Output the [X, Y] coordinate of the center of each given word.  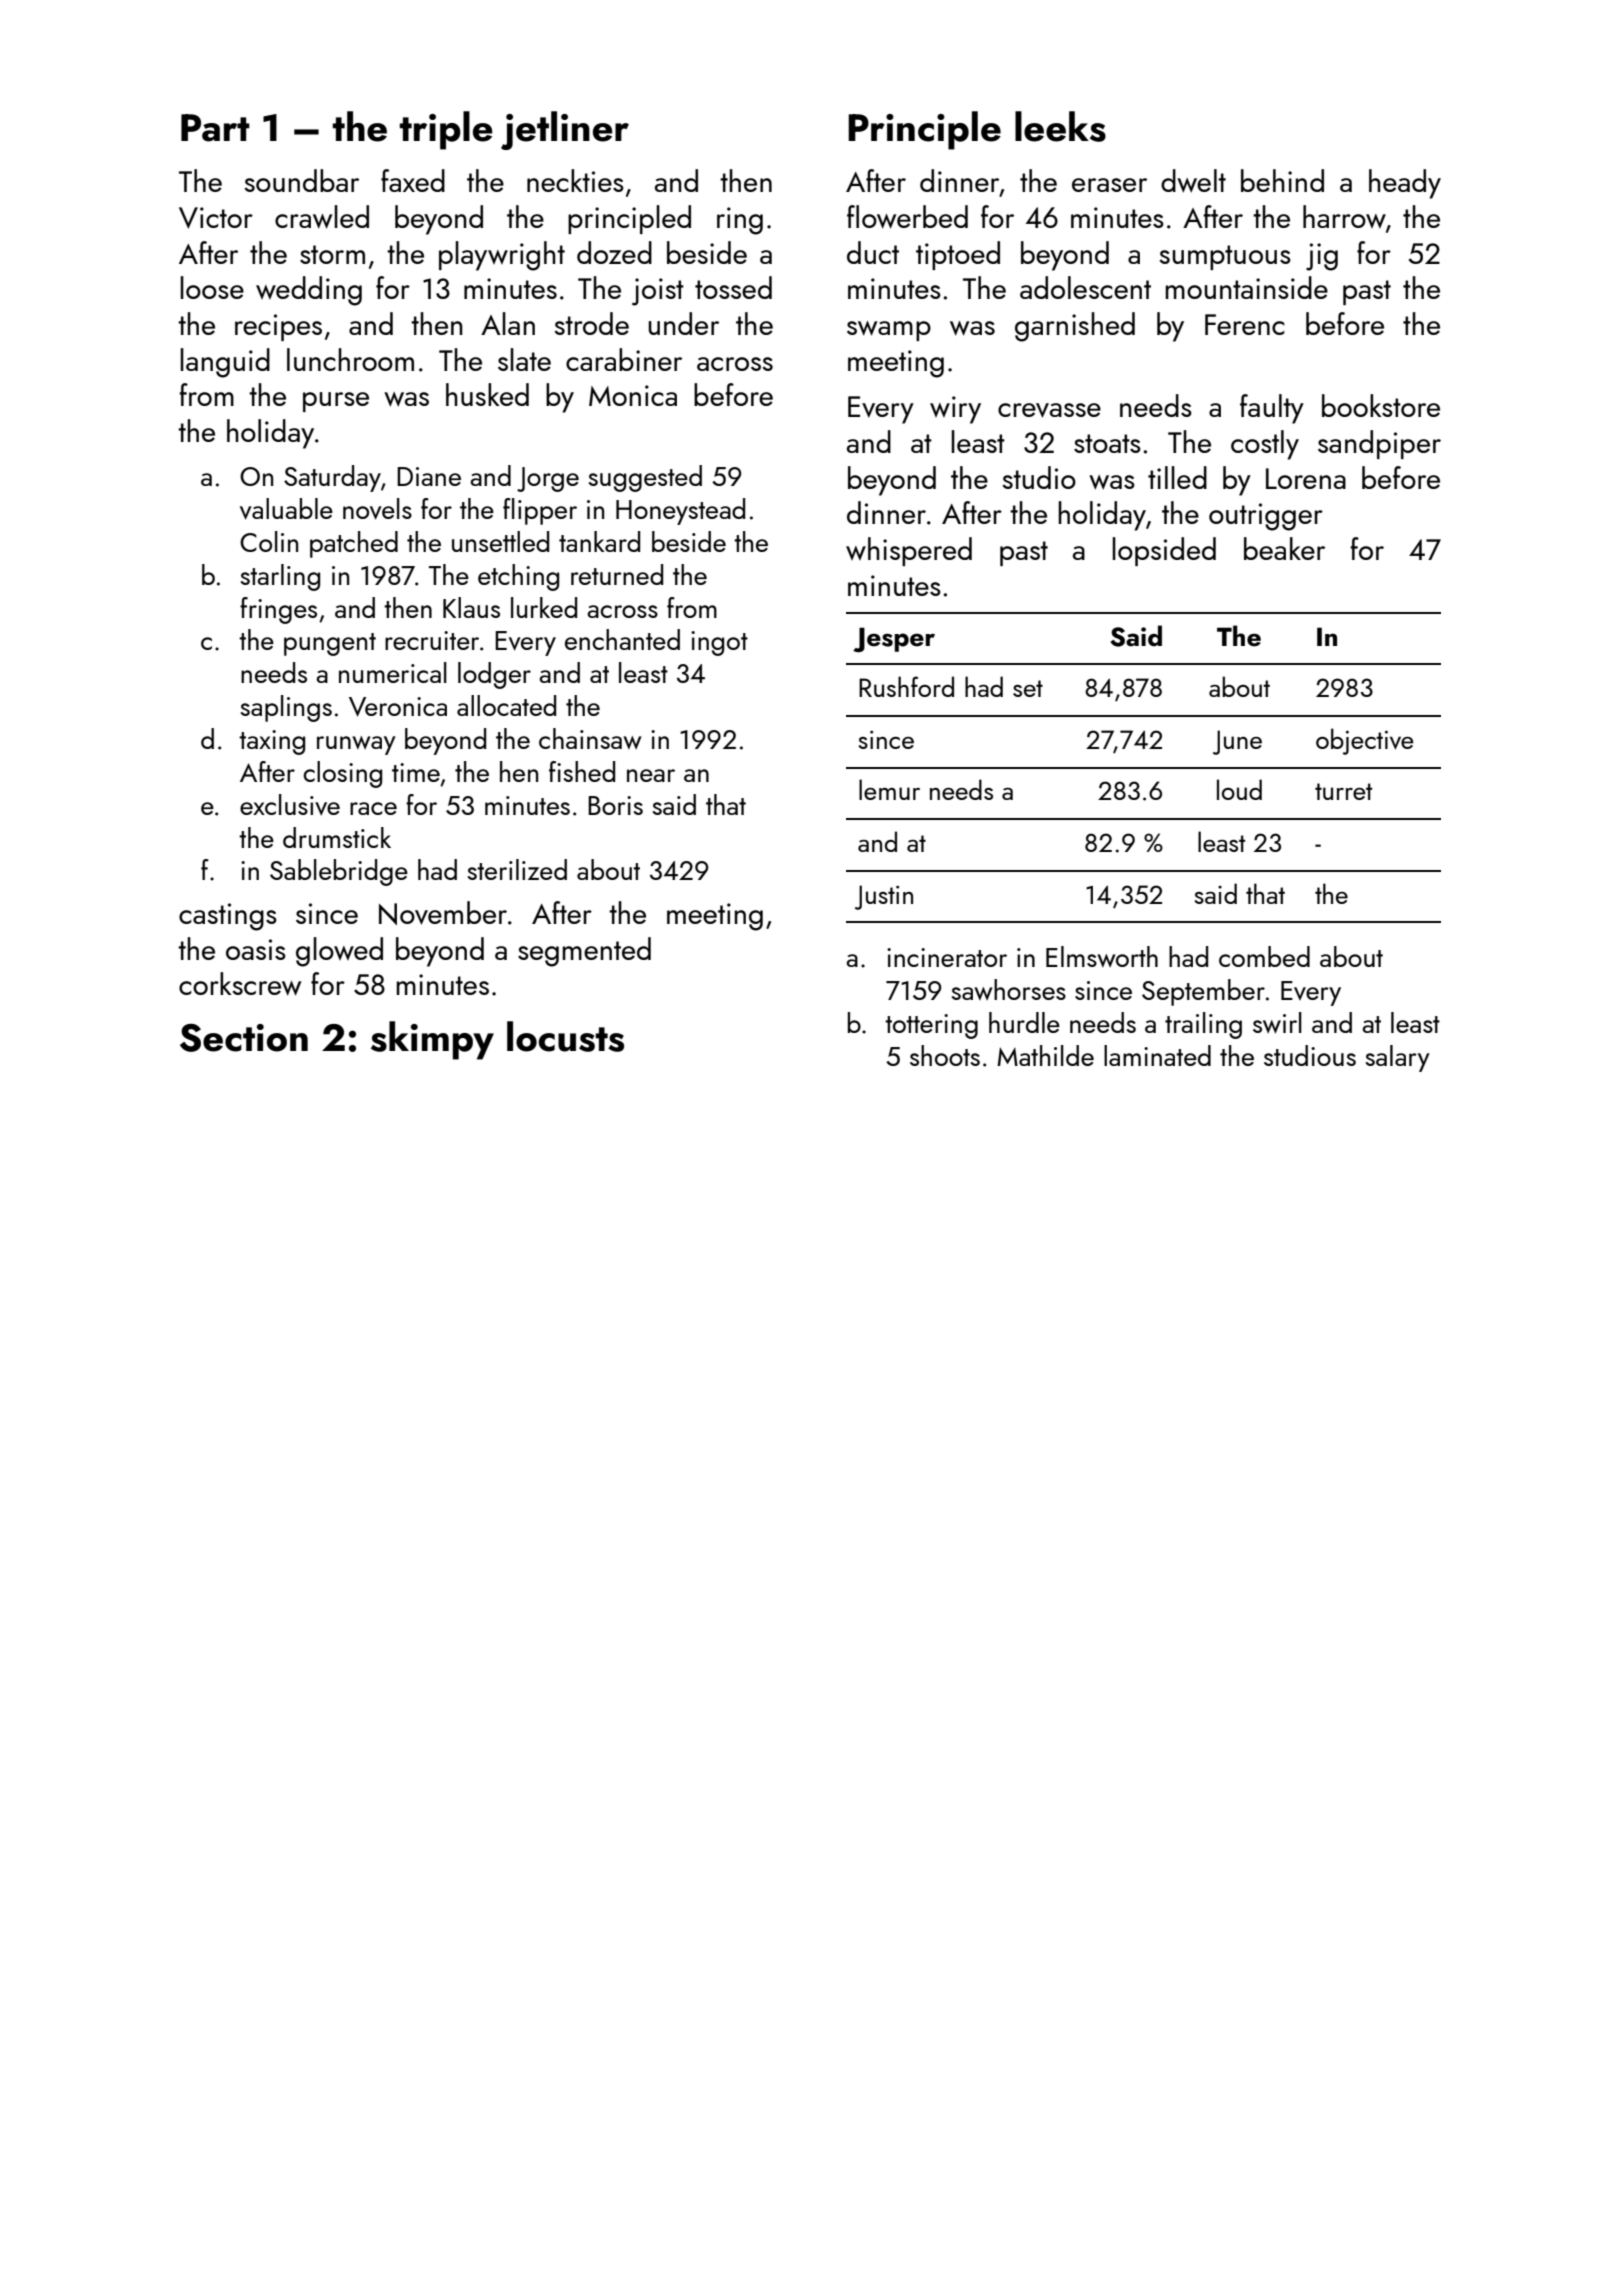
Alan [508, 323]
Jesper [894, 639]
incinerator [947, 957]
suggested [645, 478]
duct [873, 252]
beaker [1284, 548]
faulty [1272, 409]
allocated [506, 705]
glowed [339, 952]
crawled [322, 217]
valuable [286, 509]
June [1237, 742]
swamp [889, 331]
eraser [1109, 185]
